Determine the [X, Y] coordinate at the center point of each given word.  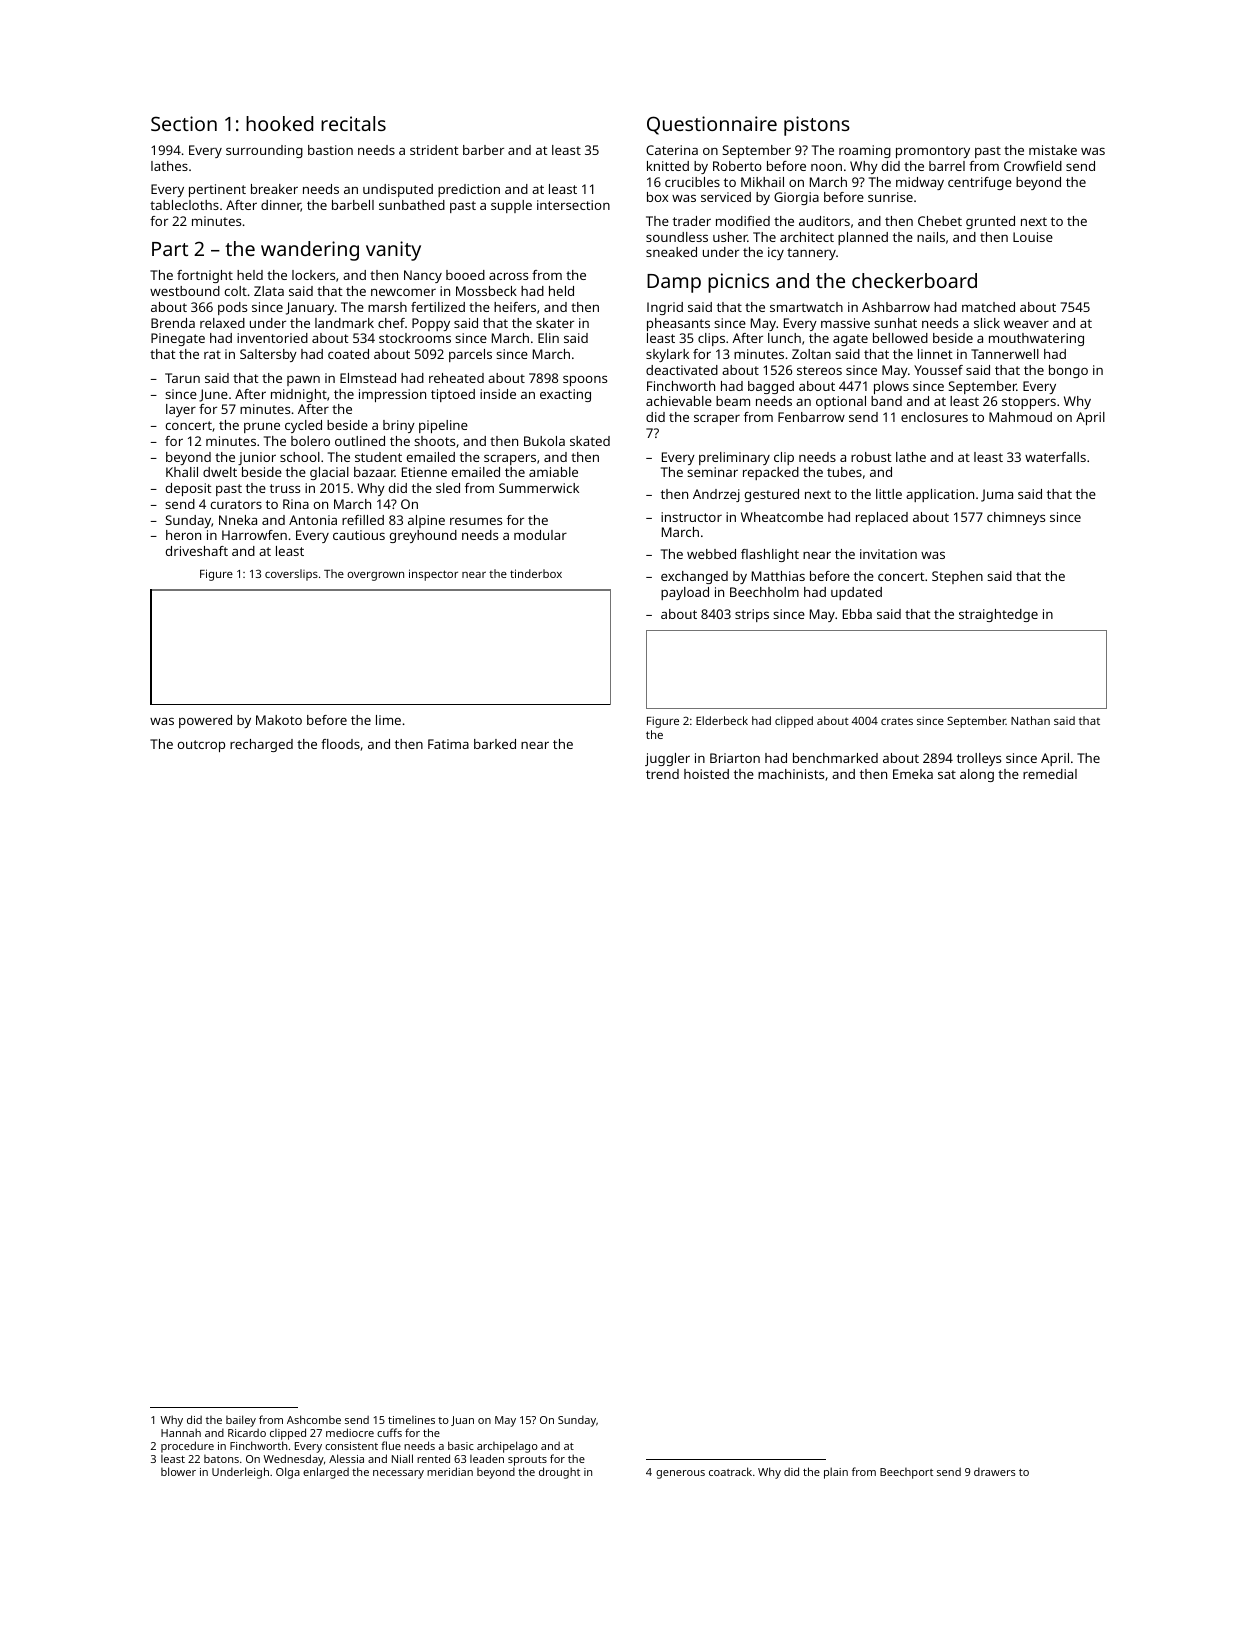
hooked [279, 123]
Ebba [857, 614]
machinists [791, 774]
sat [947, 774]
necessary [398, 1474]
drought [559, 1473]
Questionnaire [712, 125]
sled [448, 488]
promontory [933, 152]
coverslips [291, 575]
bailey [241, 1421]
